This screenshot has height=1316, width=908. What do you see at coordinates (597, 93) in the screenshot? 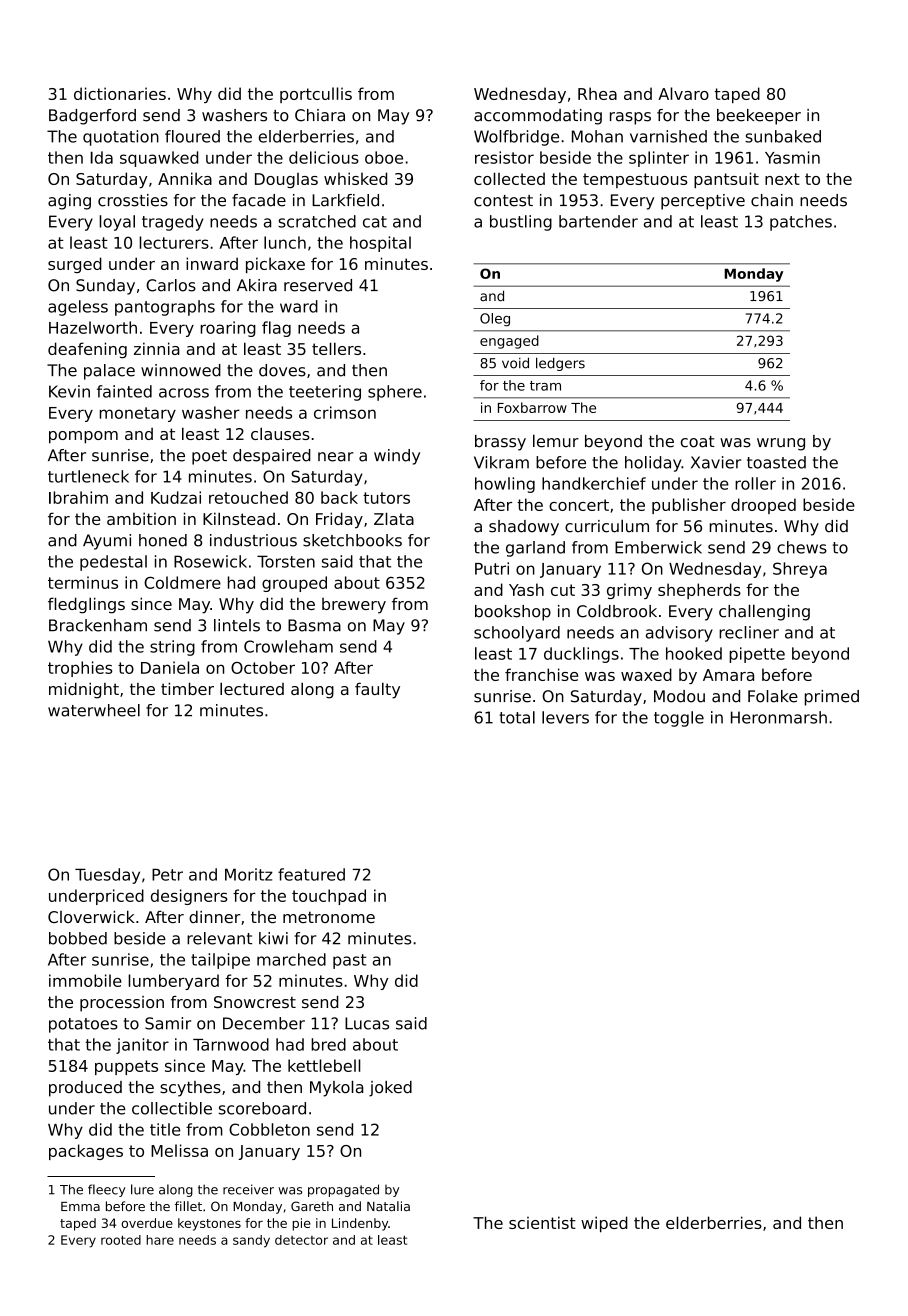
I see `Rhea` at bounding box center [597, 93].
